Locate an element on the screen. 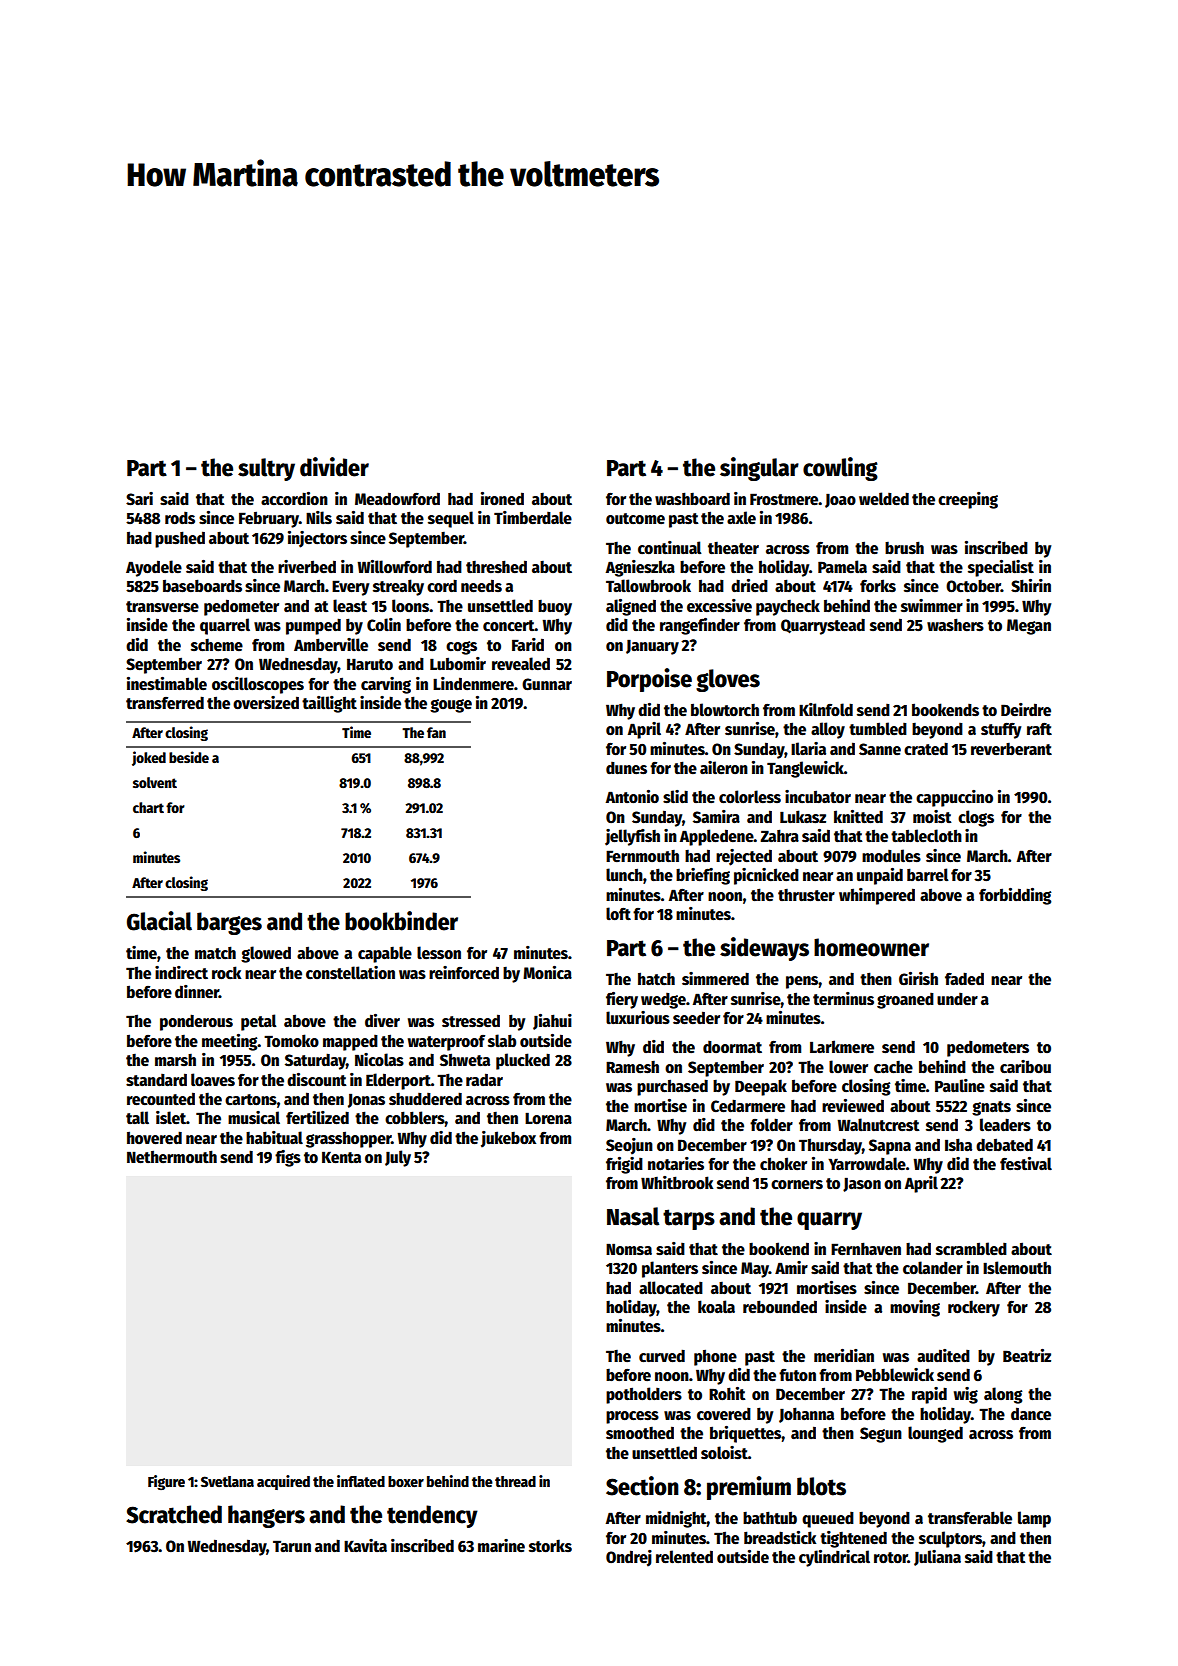  clogs is located at coordinates (976, 818).
